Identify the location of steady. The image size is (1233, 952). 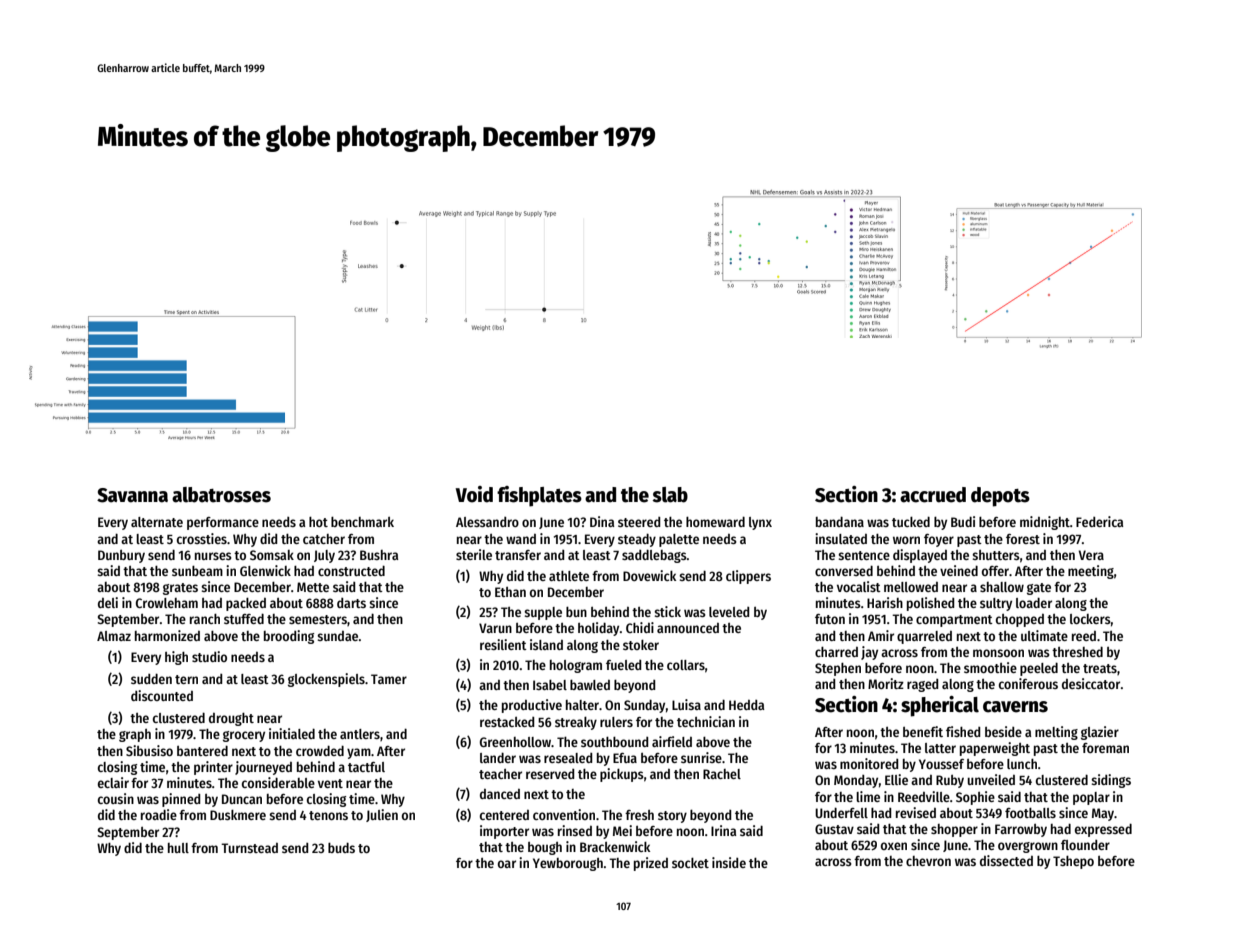
(637, 540).
